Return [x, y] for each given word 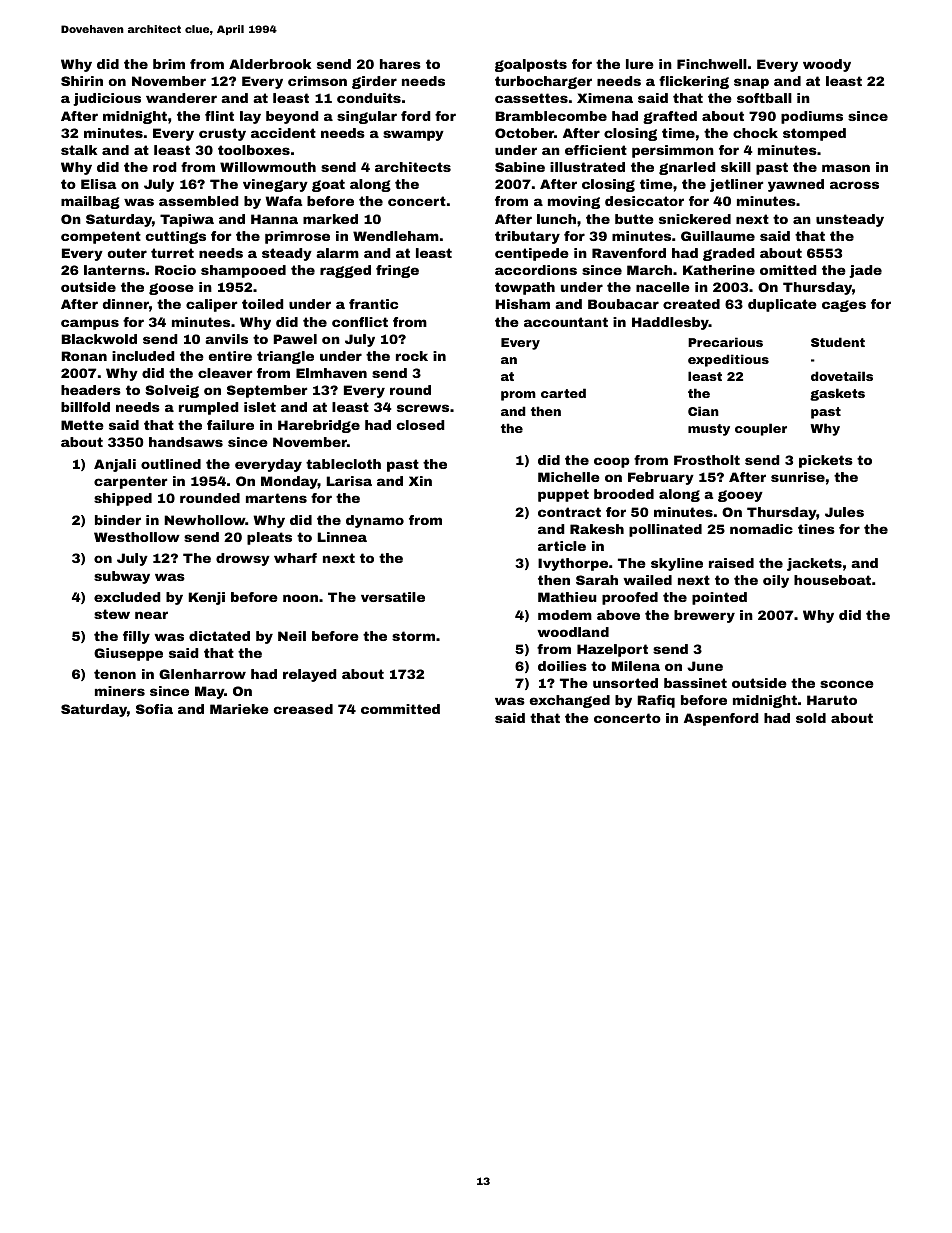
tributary [527, 237]
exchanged [570, 701]
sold [811, 718]
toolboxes [254, 150]
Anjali [115, 465]
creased [303, 709]
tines [816, 529]
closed [421, 425]
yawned [796, 185]
